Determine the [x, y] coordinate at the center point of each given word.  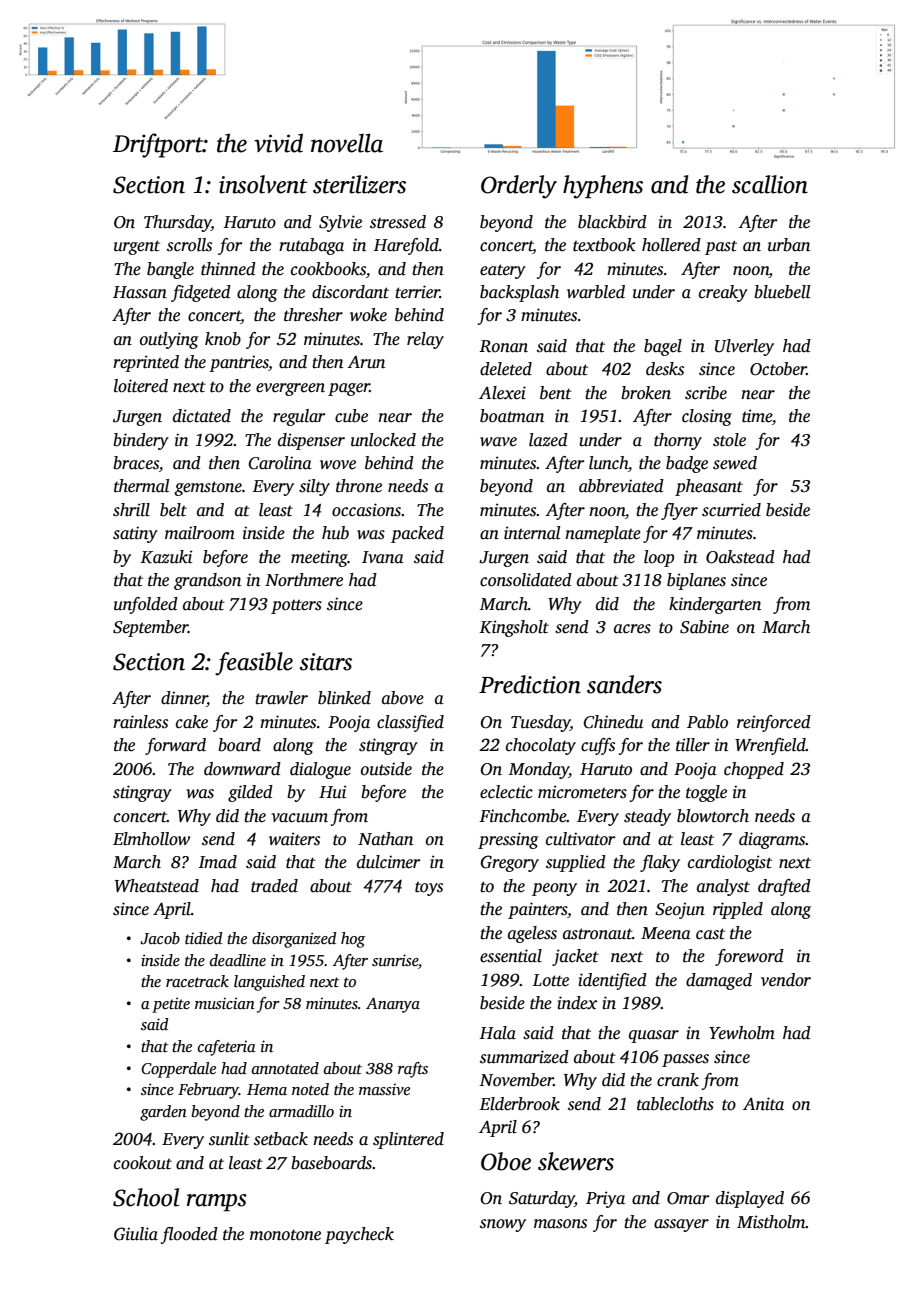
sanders [624, 684]
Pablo [707, 722]
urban [789, 245]
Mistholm [771, 1222]
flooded [189, 1235]
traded [274, 886]
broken [646, 393]
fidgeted [201, 293]
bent [556, 393]
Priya [605, 1199]
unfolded [146, 605]
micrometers [582, 792]
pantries [239, 363]
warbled [596, 292]
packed [417, 534]
